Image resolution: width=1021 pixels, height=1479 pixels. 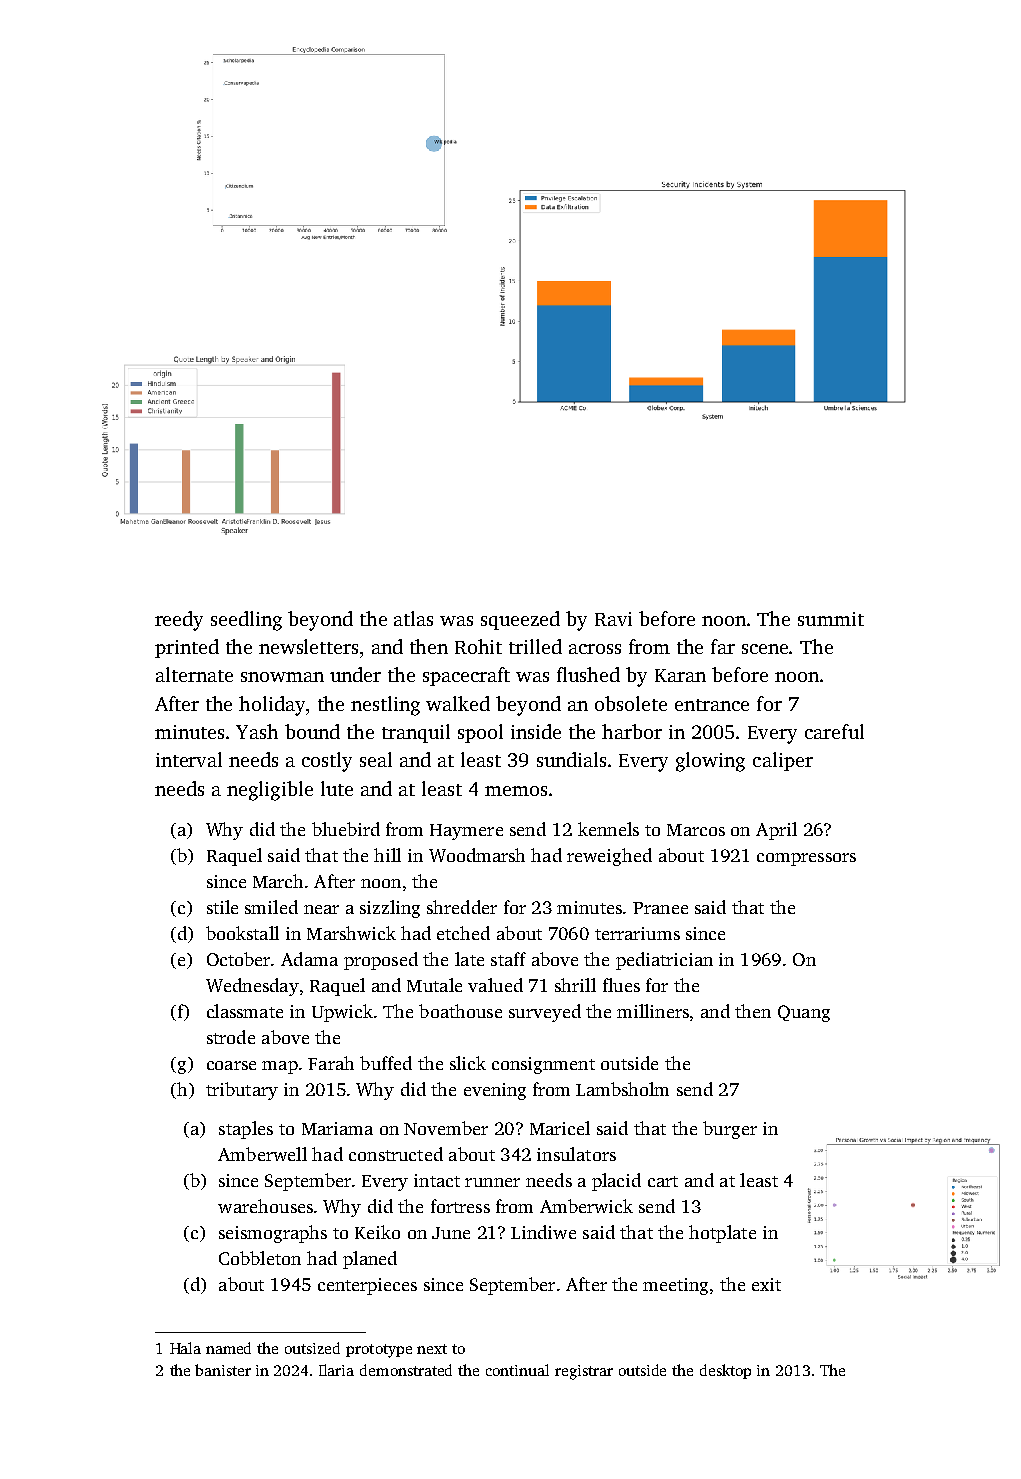 What do you see at coordinates (189, 759) in the screenshot?
I see `interval` at bounding box center [189, 759].
